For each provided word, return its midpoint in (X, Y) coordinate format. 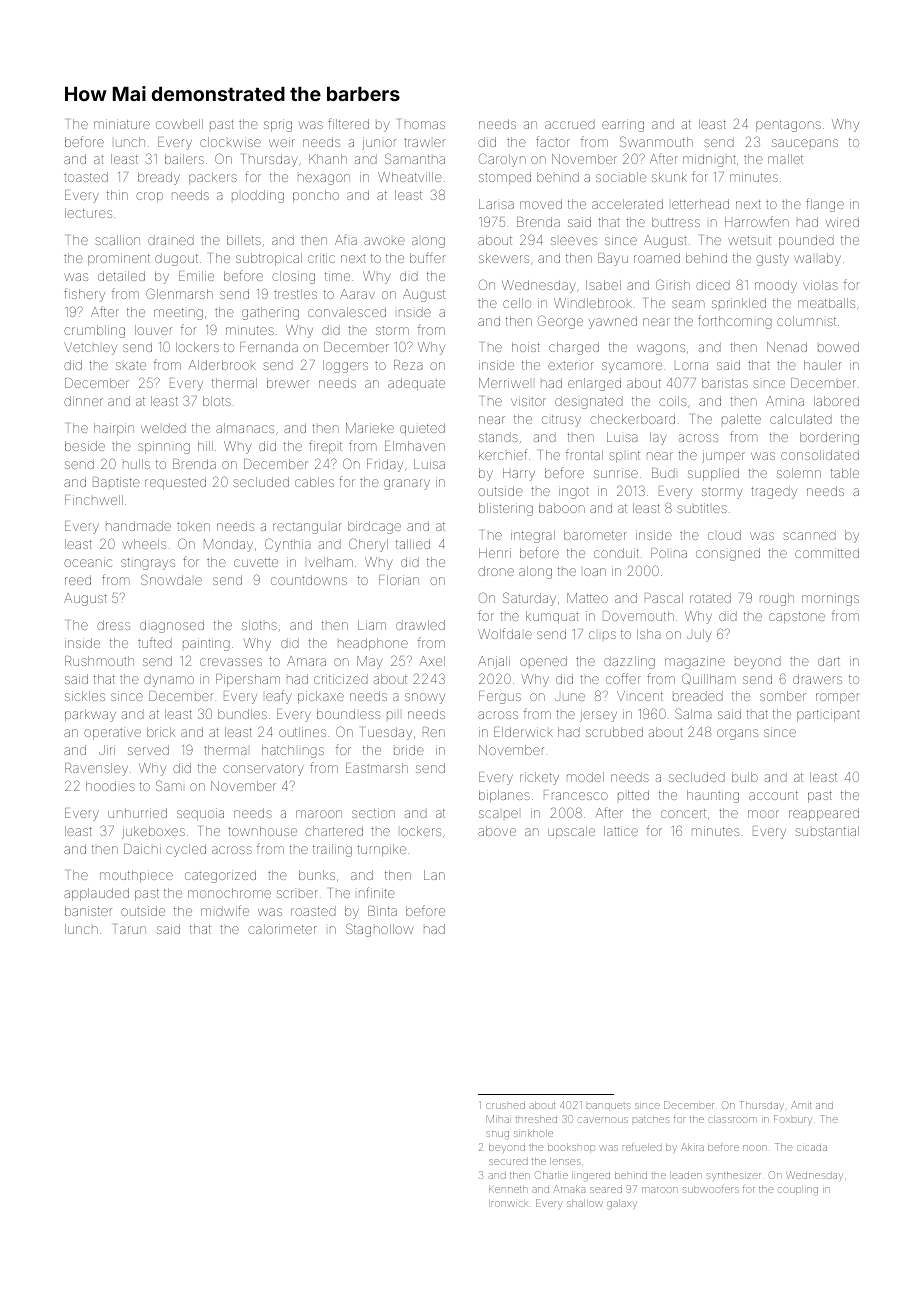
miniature (122, 124)
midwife (225, 910)
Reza (408, 365)
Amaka (569, 1189)
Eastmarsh (377, 768)
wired (842, 222)
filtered (348, 123)
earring (623, 125)
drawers (817, 679)
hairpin (114, 429)
